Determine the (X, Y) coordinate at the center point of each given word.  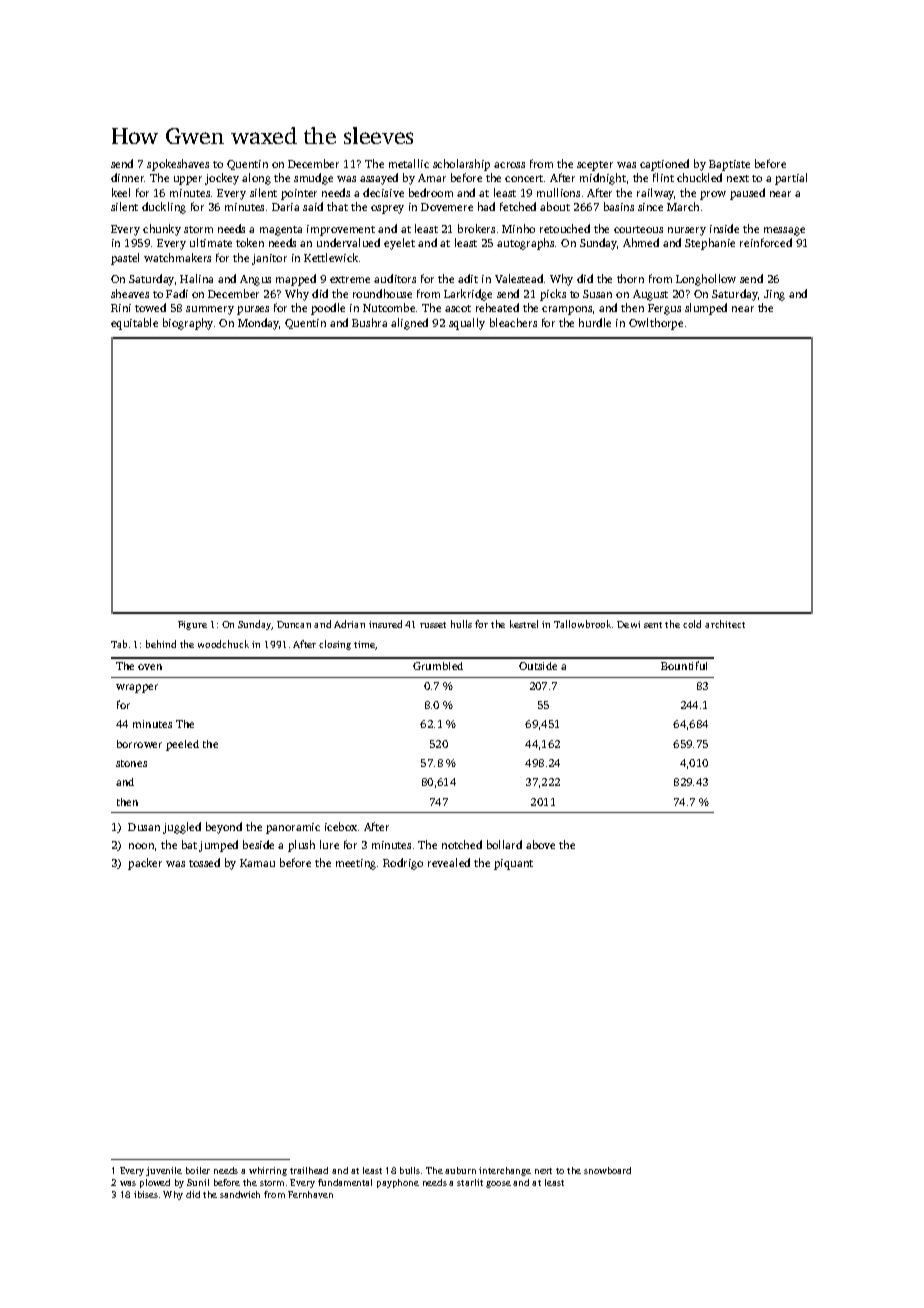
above (540, 844)
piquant (513, 864)
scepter (595, 166)
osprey (387, 209)
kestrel (524, 624)
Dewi (628, 624)
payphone (398, 1183)
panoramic (293, 828)
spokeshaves (178, 165)
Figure (192, 625)
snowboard (607, 1170)
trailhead (309, 1170)
